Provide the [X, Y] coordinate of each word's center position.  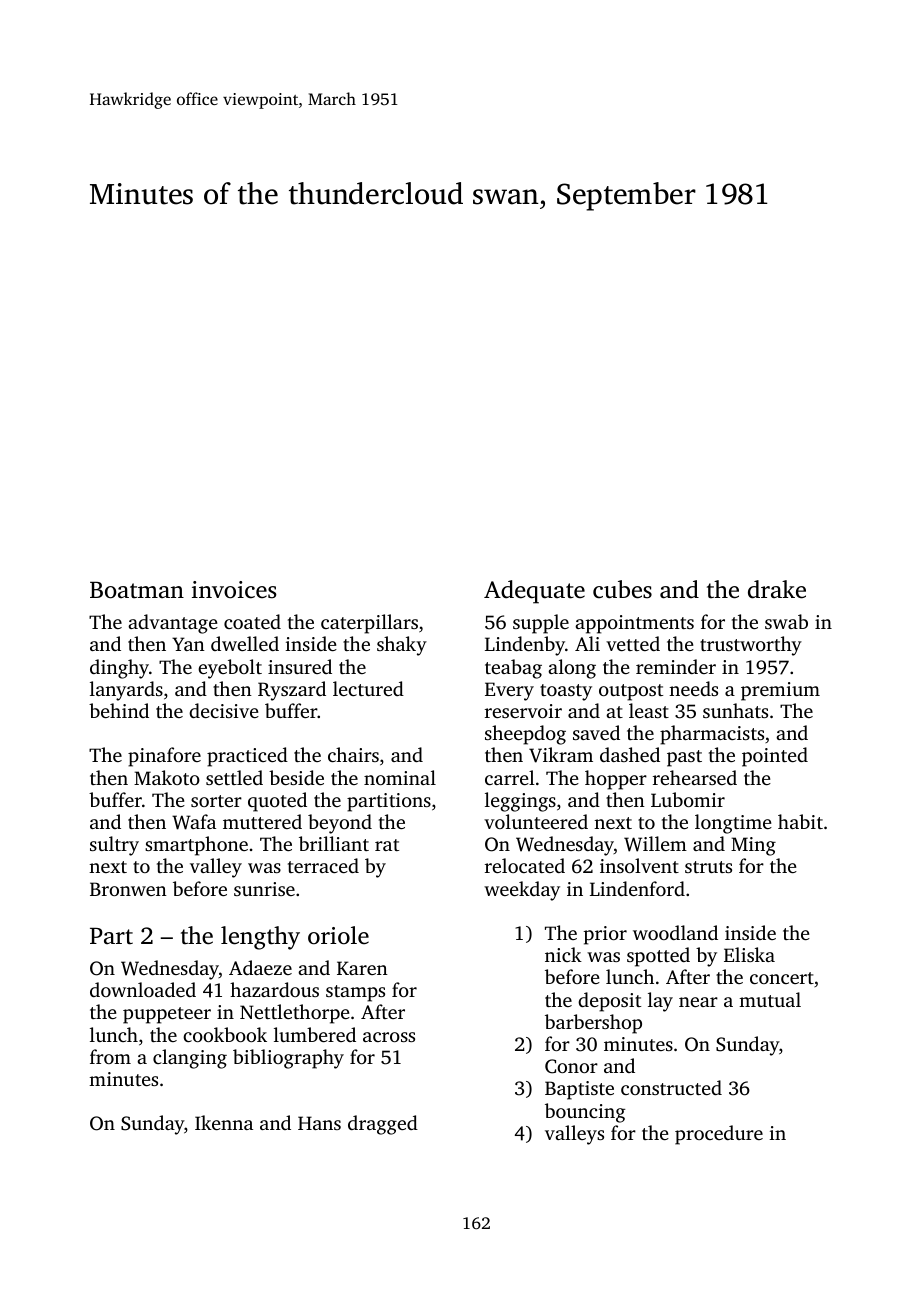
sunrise [264, 889]
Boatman [137, 590]
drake [777, 589]
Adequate [534, 592]
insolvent [639, 865]
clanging [190, 1059]
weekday [522, 891]
